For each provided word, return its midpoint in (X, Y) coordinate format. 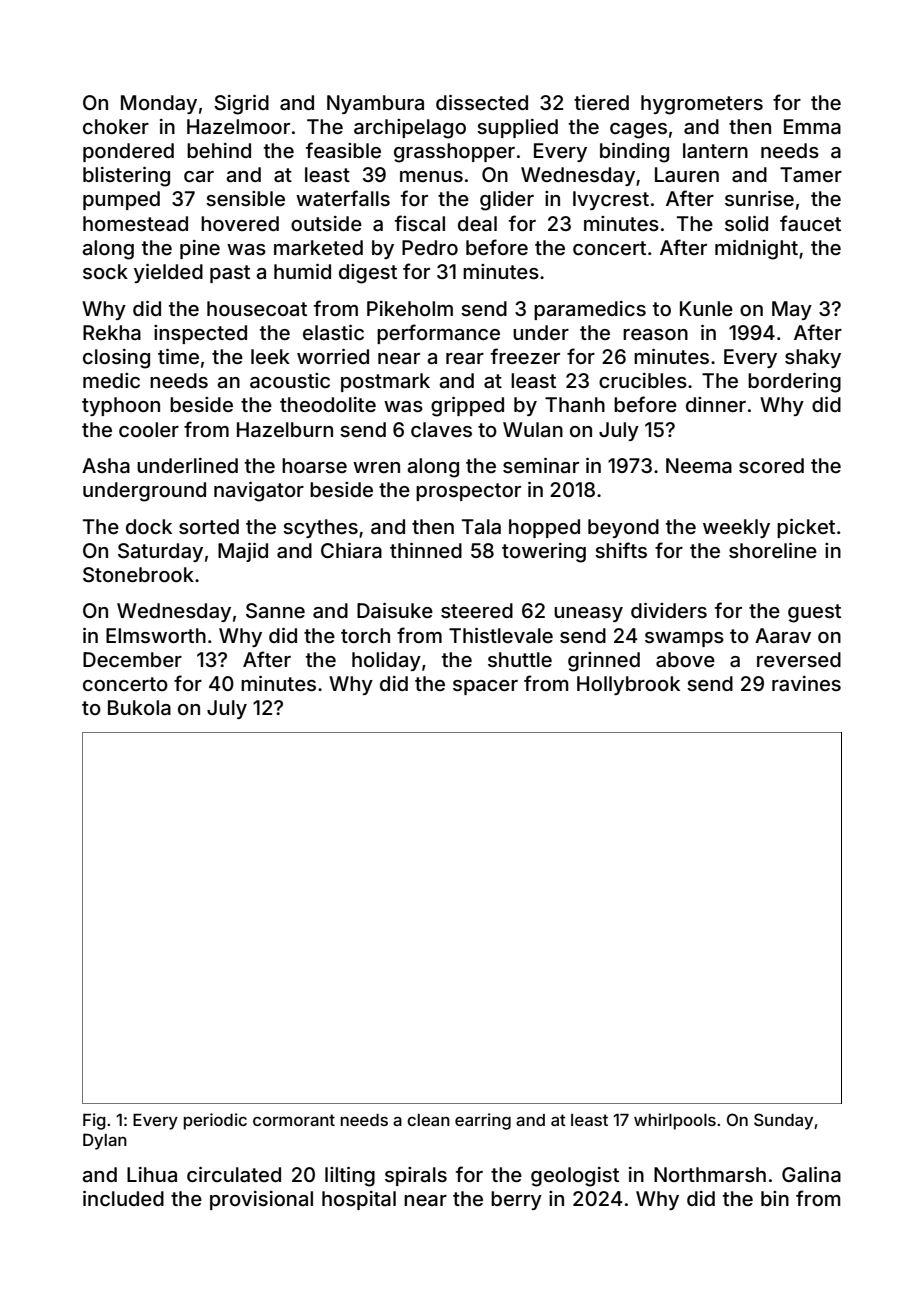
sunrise (759, 198)
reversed (799, 659)
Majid (243, 552)
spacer (485, 687)
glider (507, 201)
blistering (126, 177)
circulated (234, 1174)
